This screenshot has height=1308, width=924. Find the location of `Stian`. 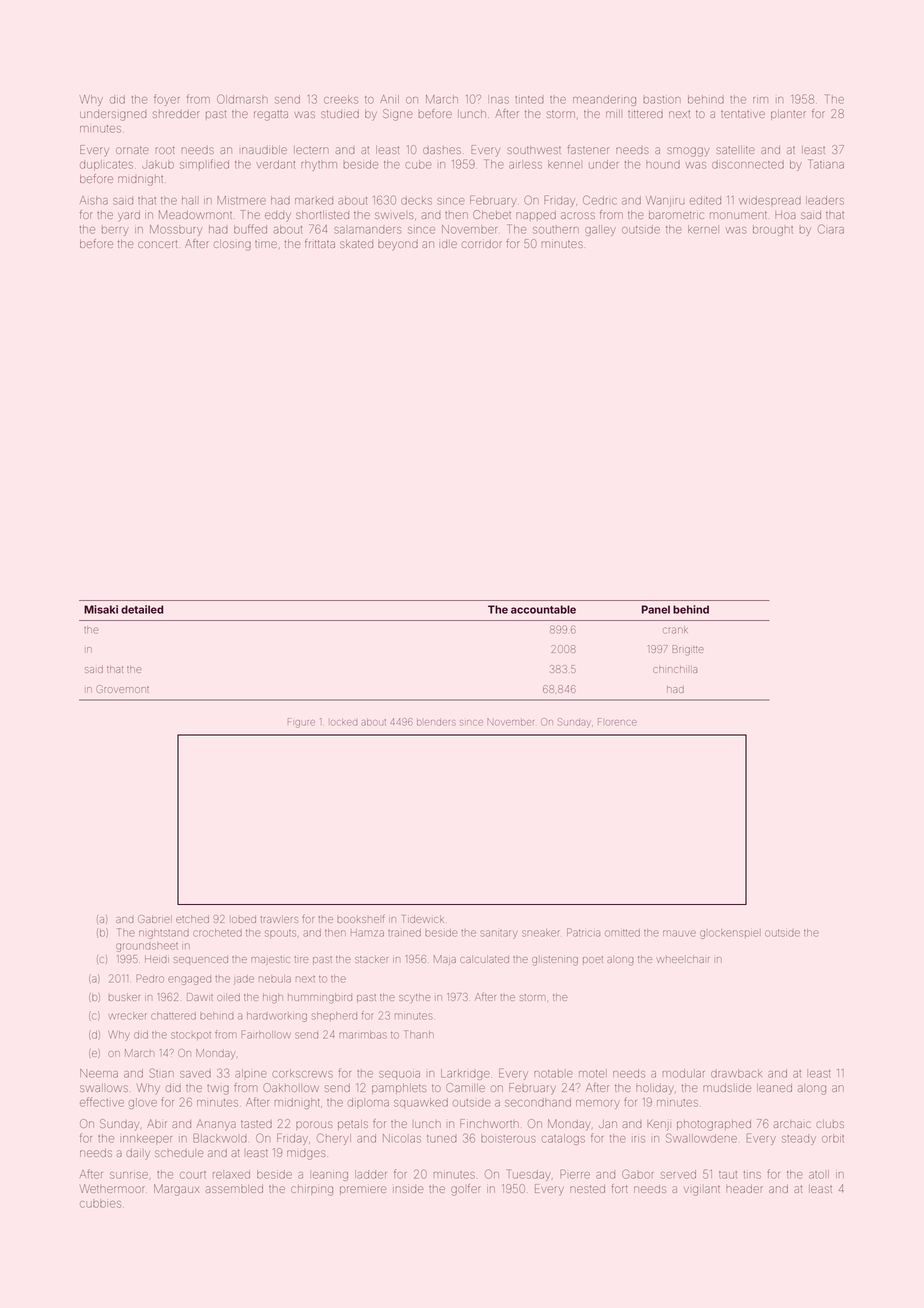

Stian is located at coordinates (161, 1073).
